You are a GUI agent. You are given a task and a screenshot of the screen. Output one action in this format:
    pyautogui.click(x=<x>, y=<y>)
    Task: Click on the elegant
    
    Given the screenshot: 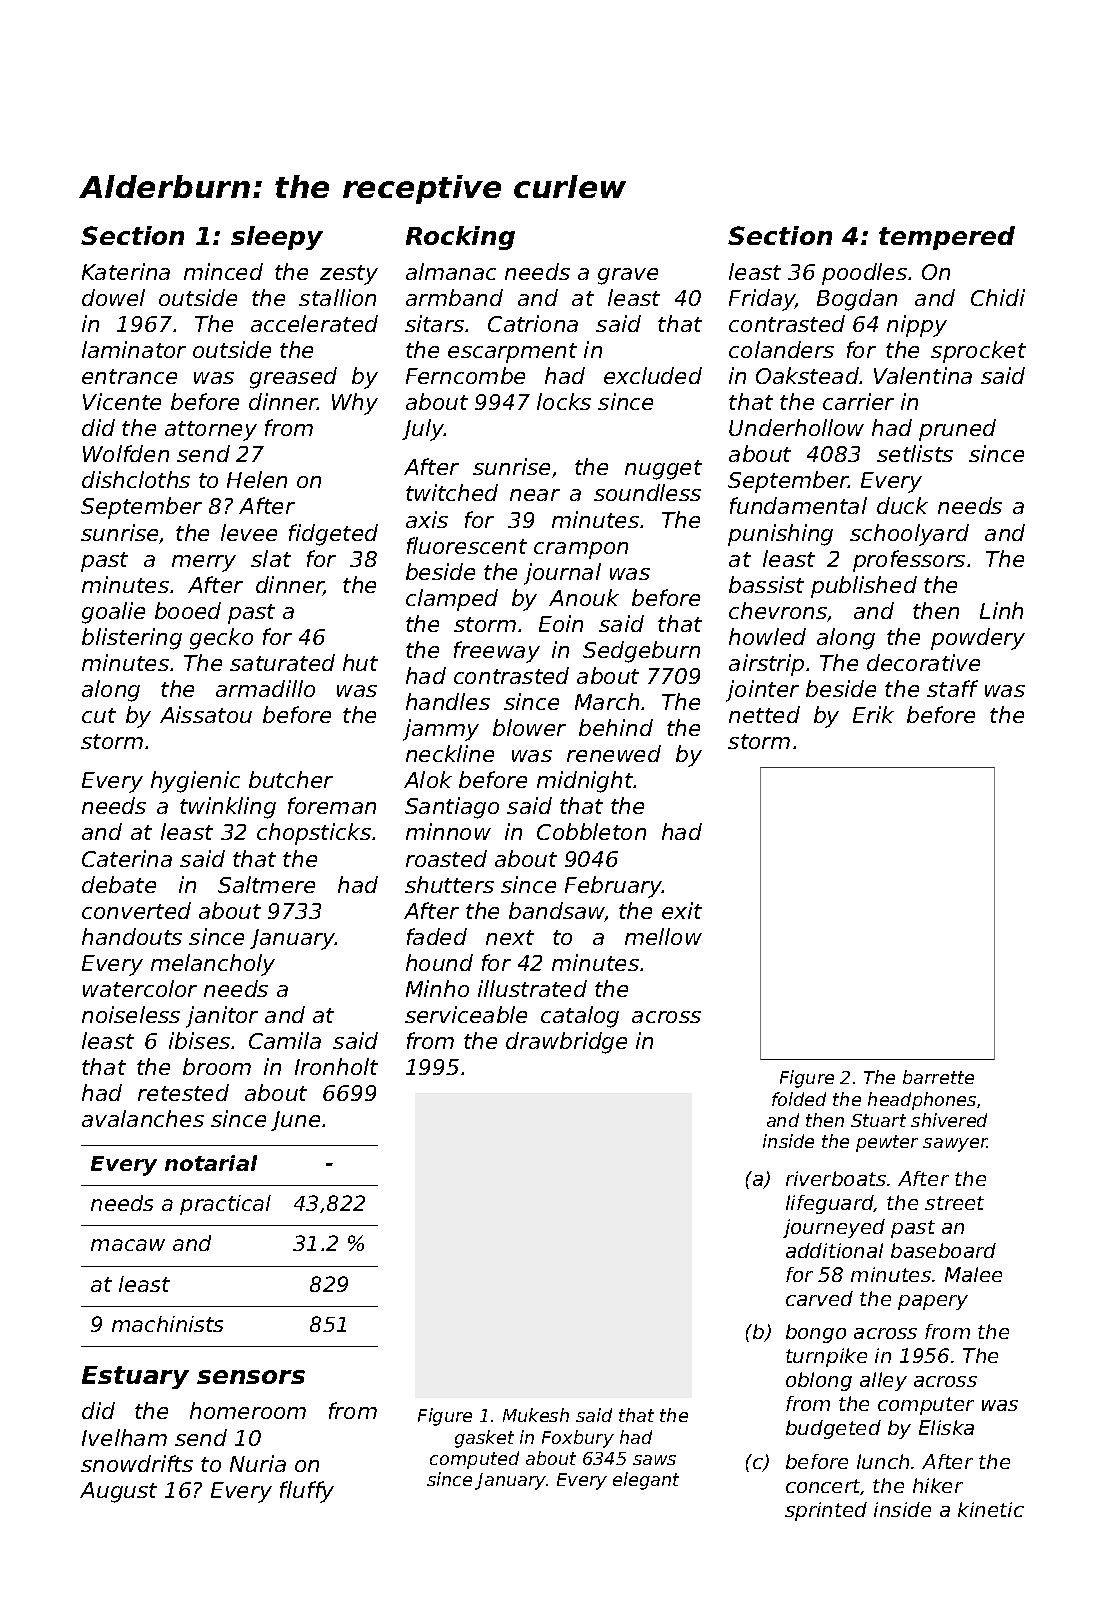 What is the action you would take?
    pyautogui.click(x=646, y=1481)
